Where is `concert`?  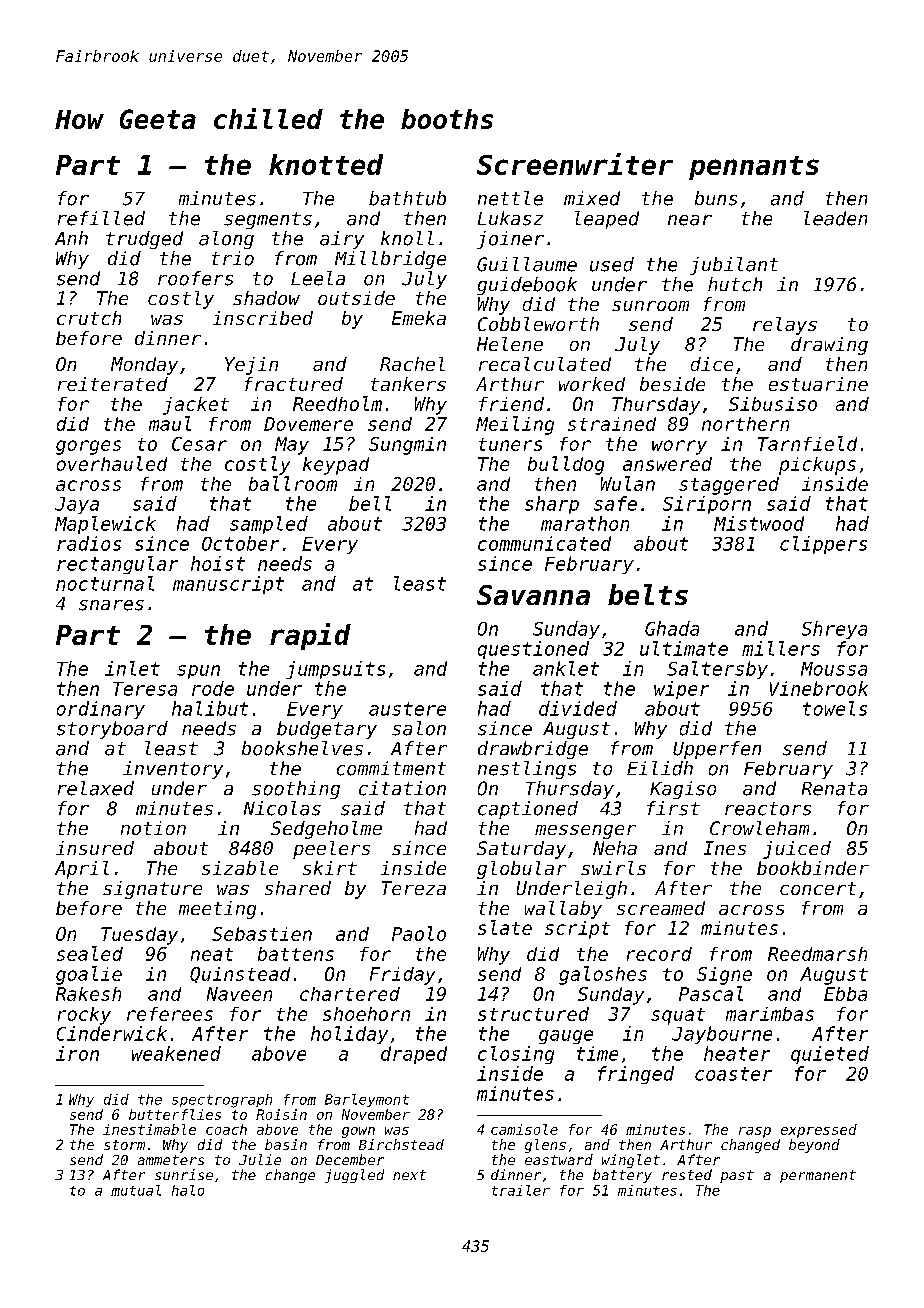 concert is located at coordinates (818, 888).
